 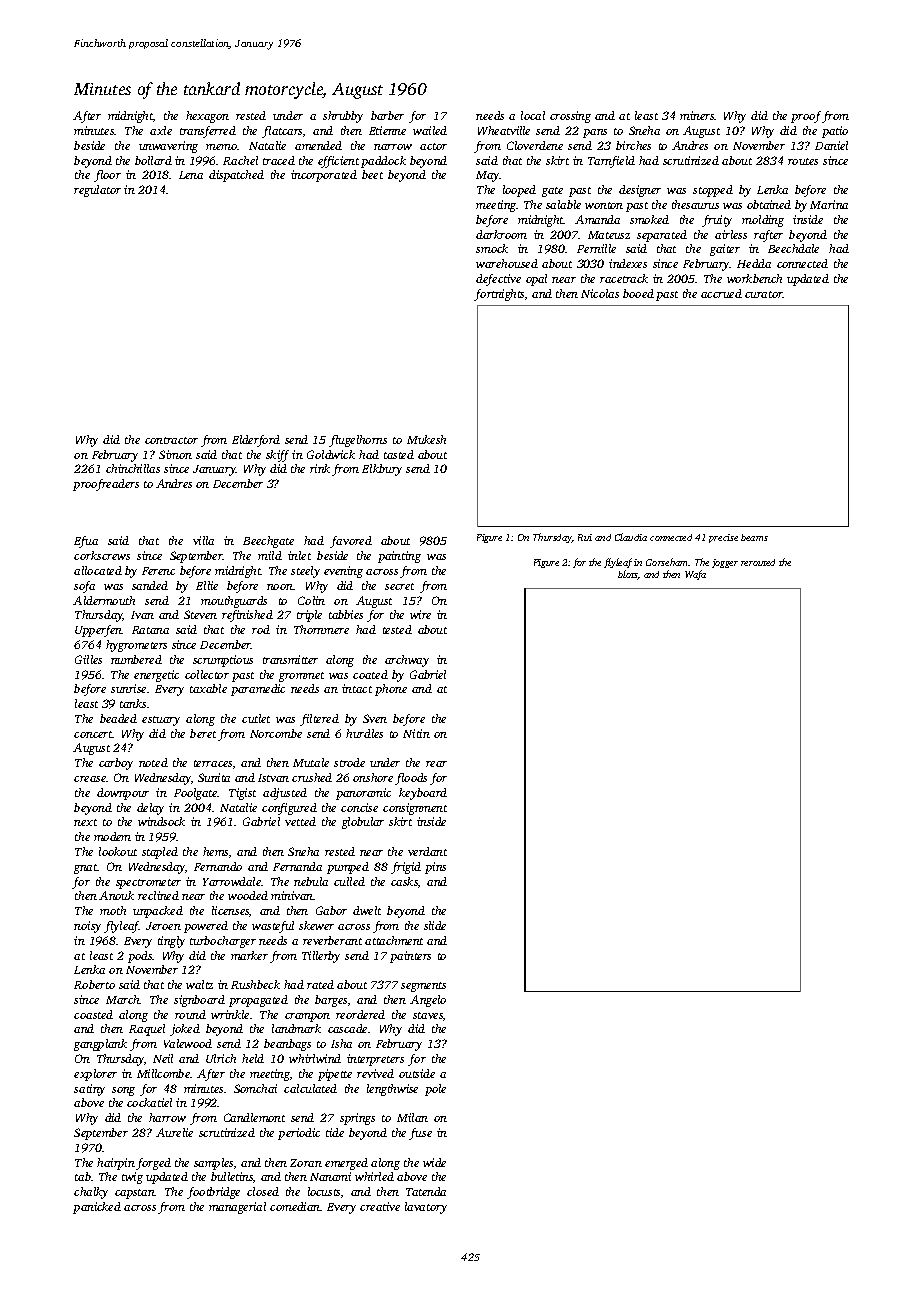 What do you see at coordinates (428, 1001) in the screenshot?
I see `Angelo` at bounding box center [428, 1001].
